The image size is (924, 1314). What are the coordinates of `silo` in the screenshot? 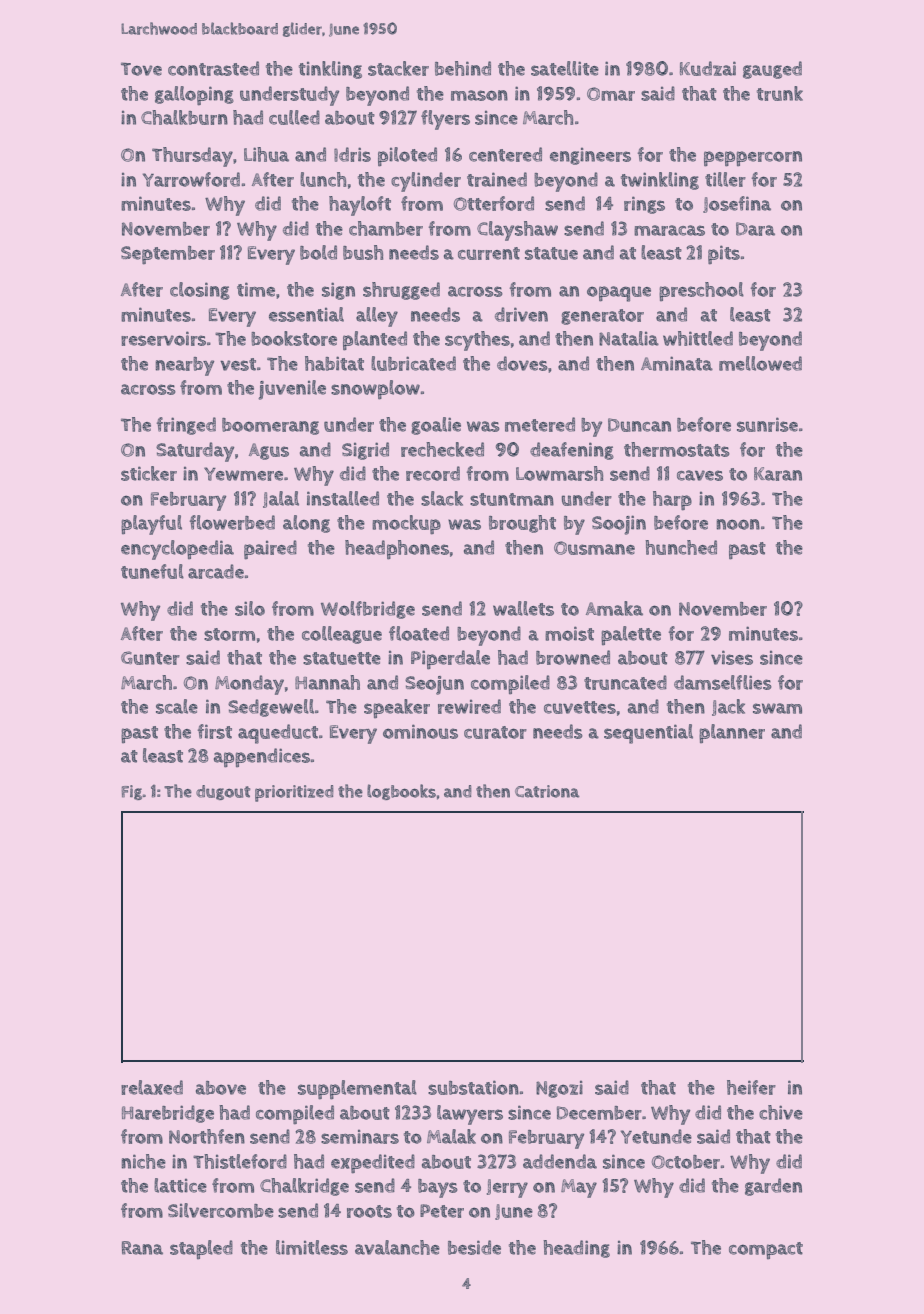 It's located at (250, 608).
